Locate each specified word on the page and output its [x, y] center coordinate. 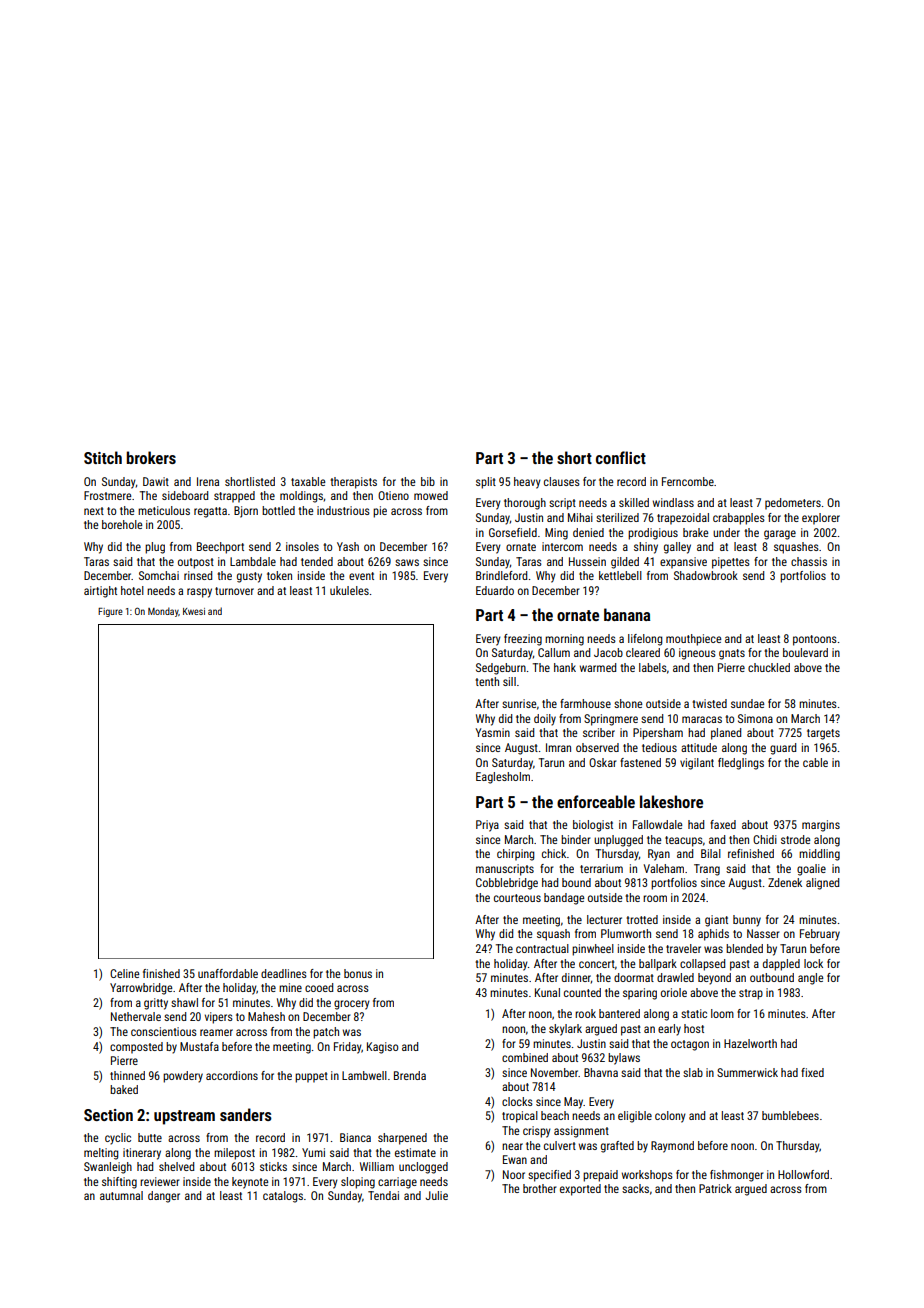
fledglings [741, 764]
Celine [124, 973]
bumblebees [790, 1115]
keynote [250, 1183]
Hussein [587, 561]
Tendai [383, 1195]
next [94, 511]
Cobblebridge [507, 884]
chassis [809, 561]
